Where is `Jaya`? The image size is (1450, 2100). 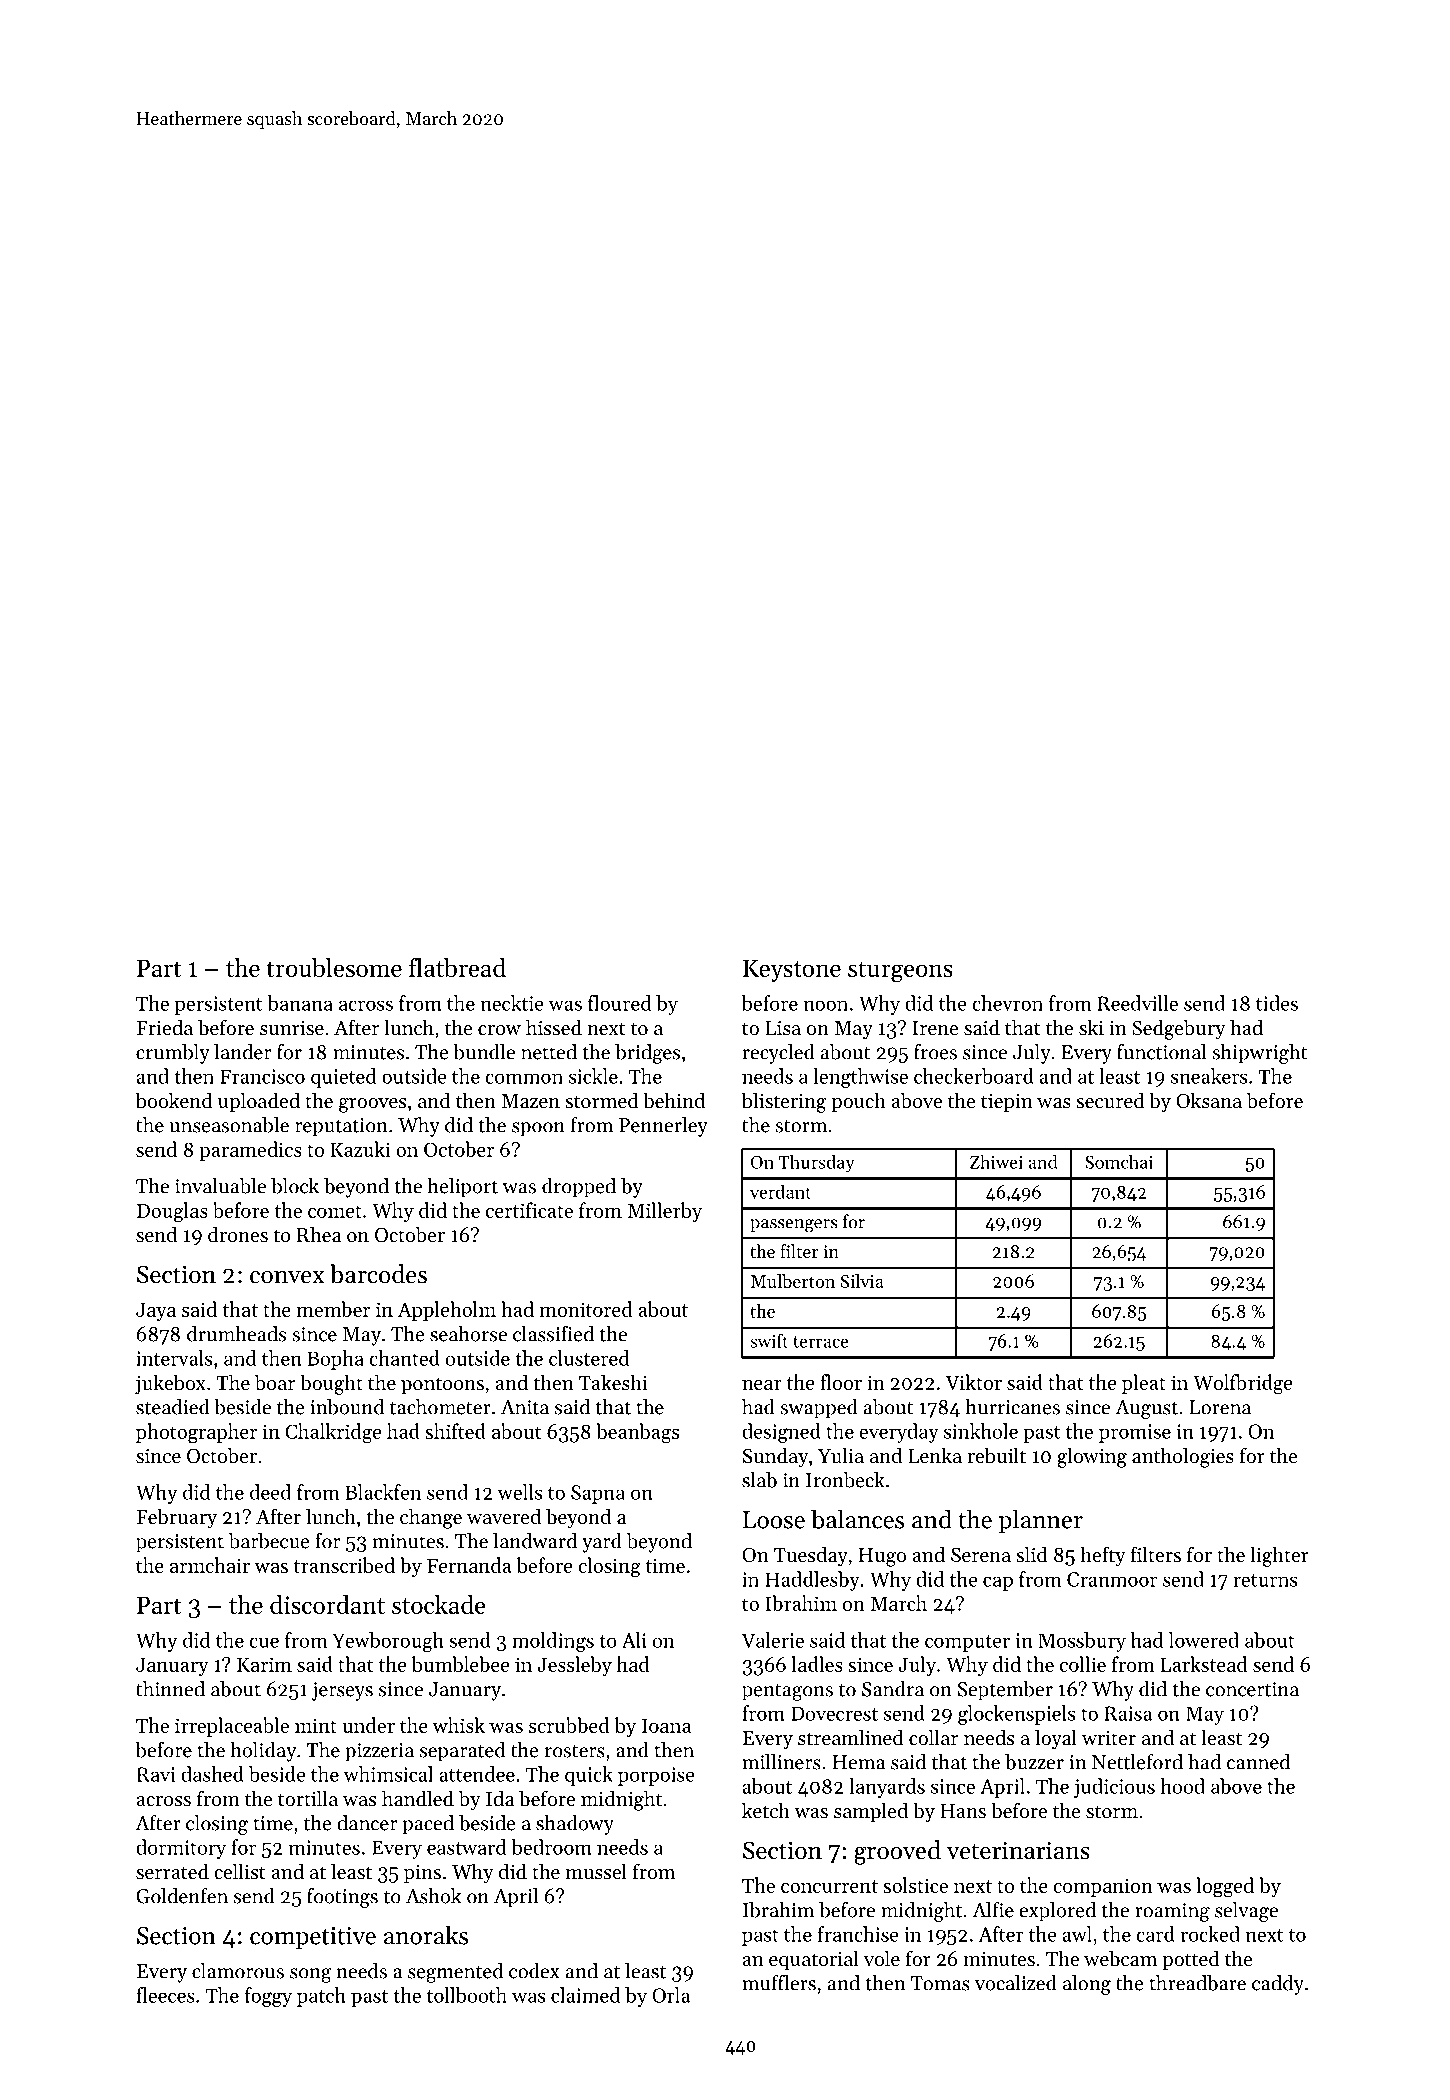 Jaya is located at coordinates (156, 1312).
